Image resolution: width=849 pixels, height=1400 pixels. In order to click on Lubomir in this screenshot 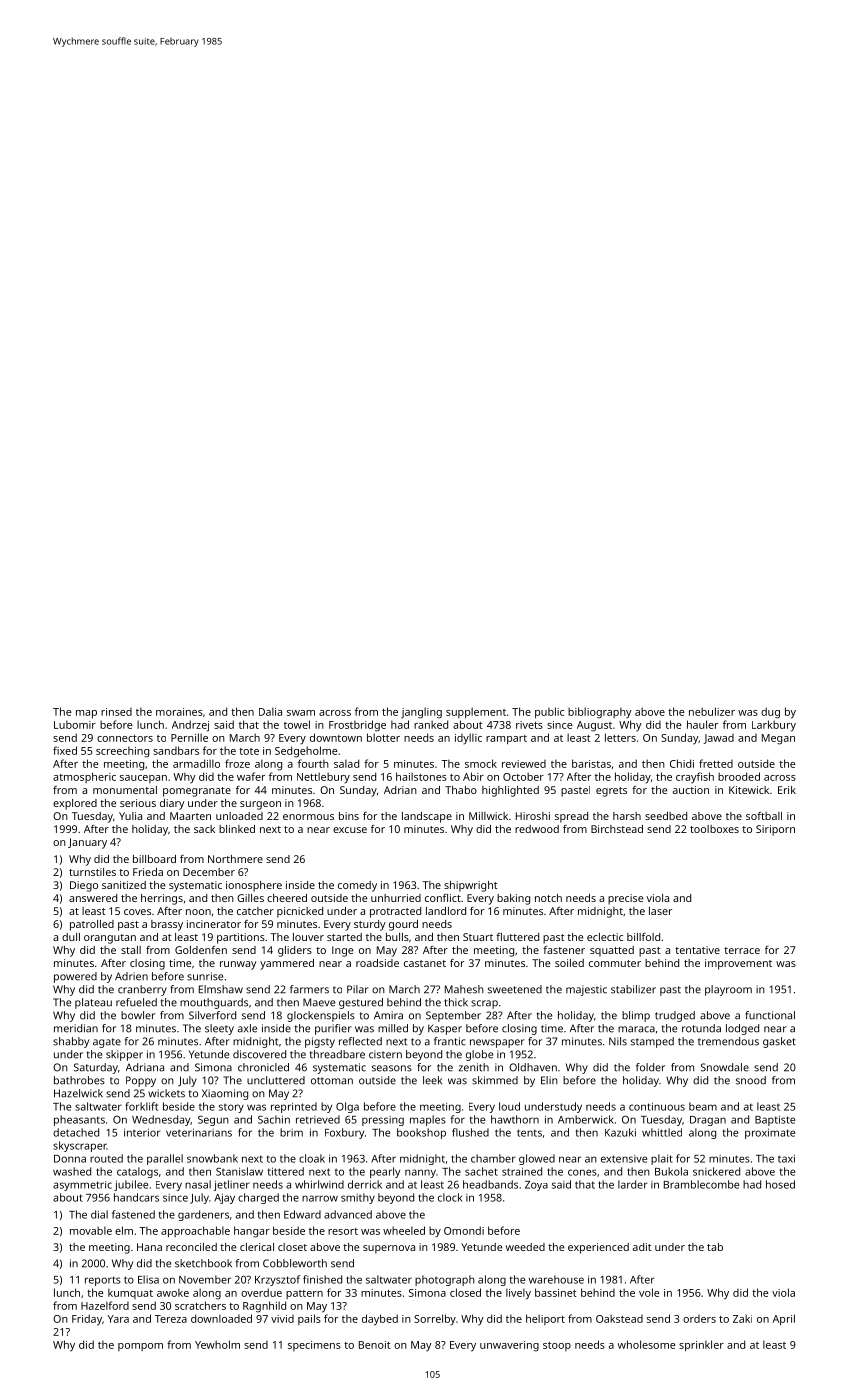, I will do `click(75, 724)`.
